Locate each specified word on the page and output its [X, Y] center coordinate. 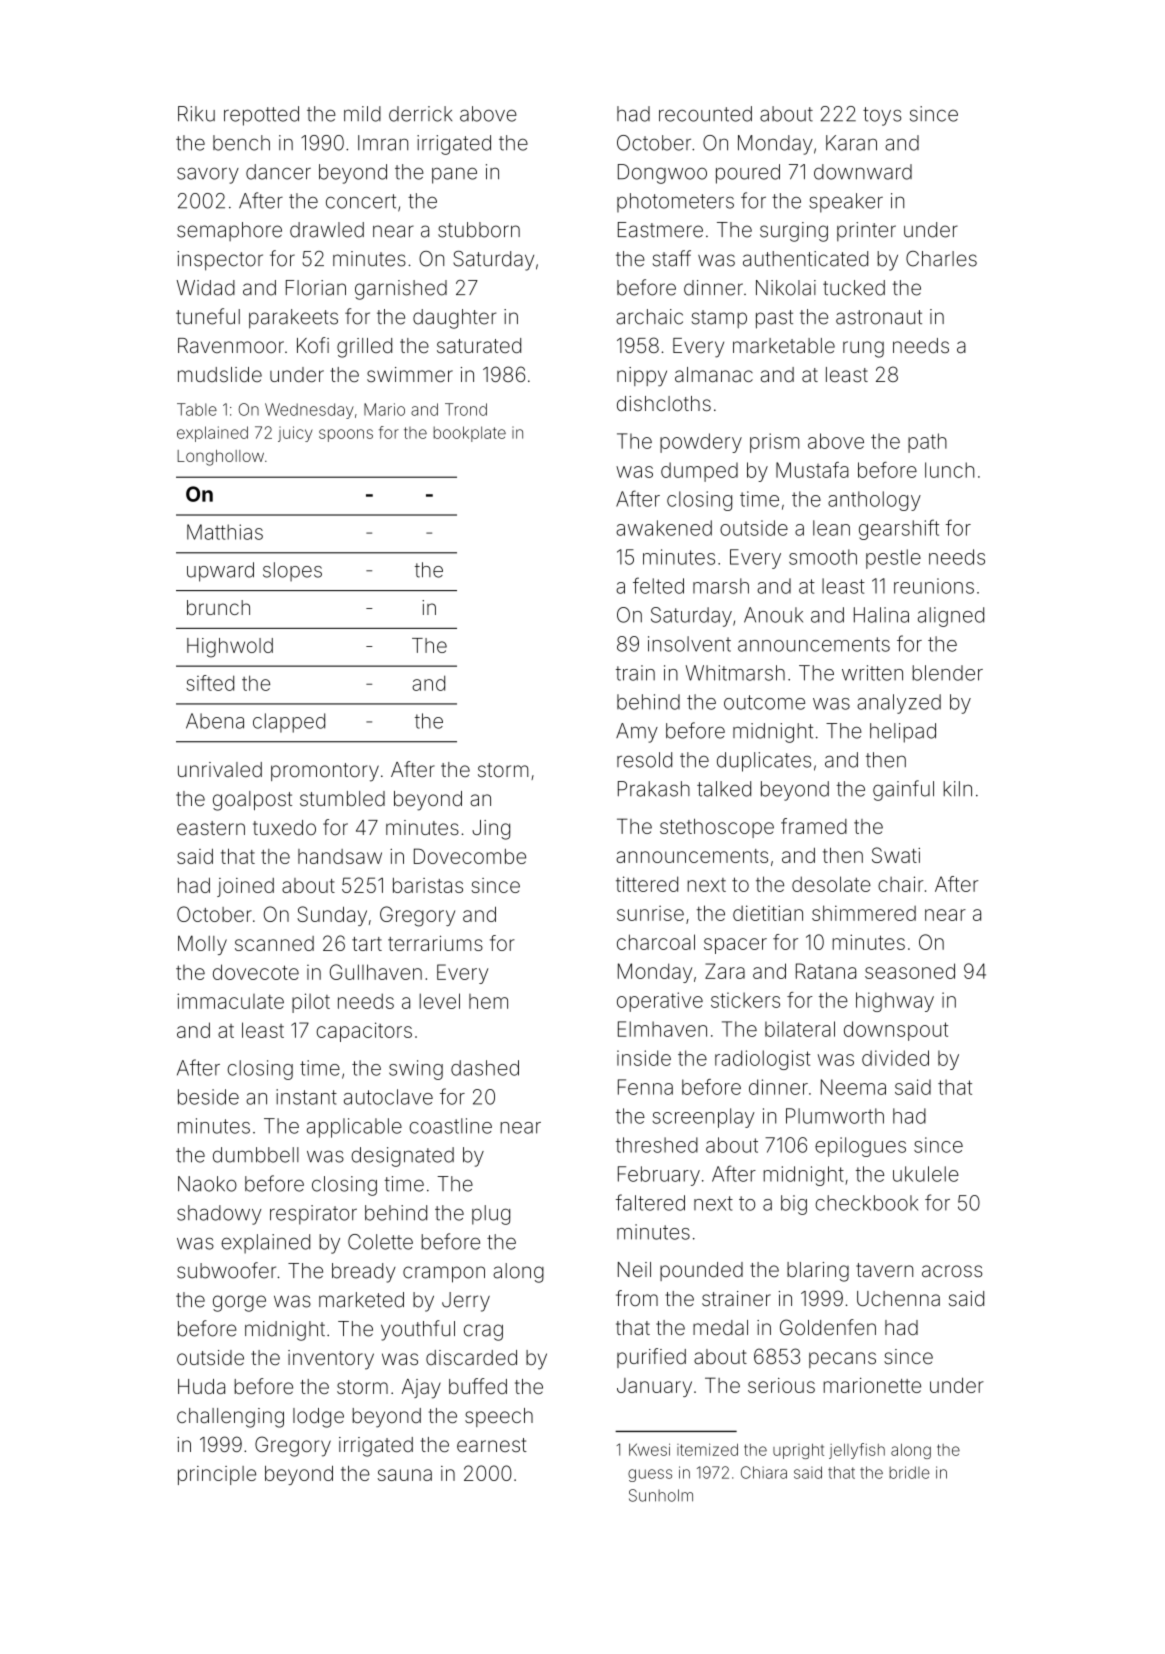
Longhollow [220, 458]
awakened [664, 528]
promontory [325, 772]
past [774, 319]
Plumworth [835, 1116]
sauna [405, 1475]
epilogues [860, 1147]
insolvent [689, 644]
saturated [479, 345]
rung [863, 349]
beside [208, 1097]
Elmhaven [662, 1029]
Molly [202, 945]
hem [488, 1001]
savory [208, 175]
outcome [764, 702]
